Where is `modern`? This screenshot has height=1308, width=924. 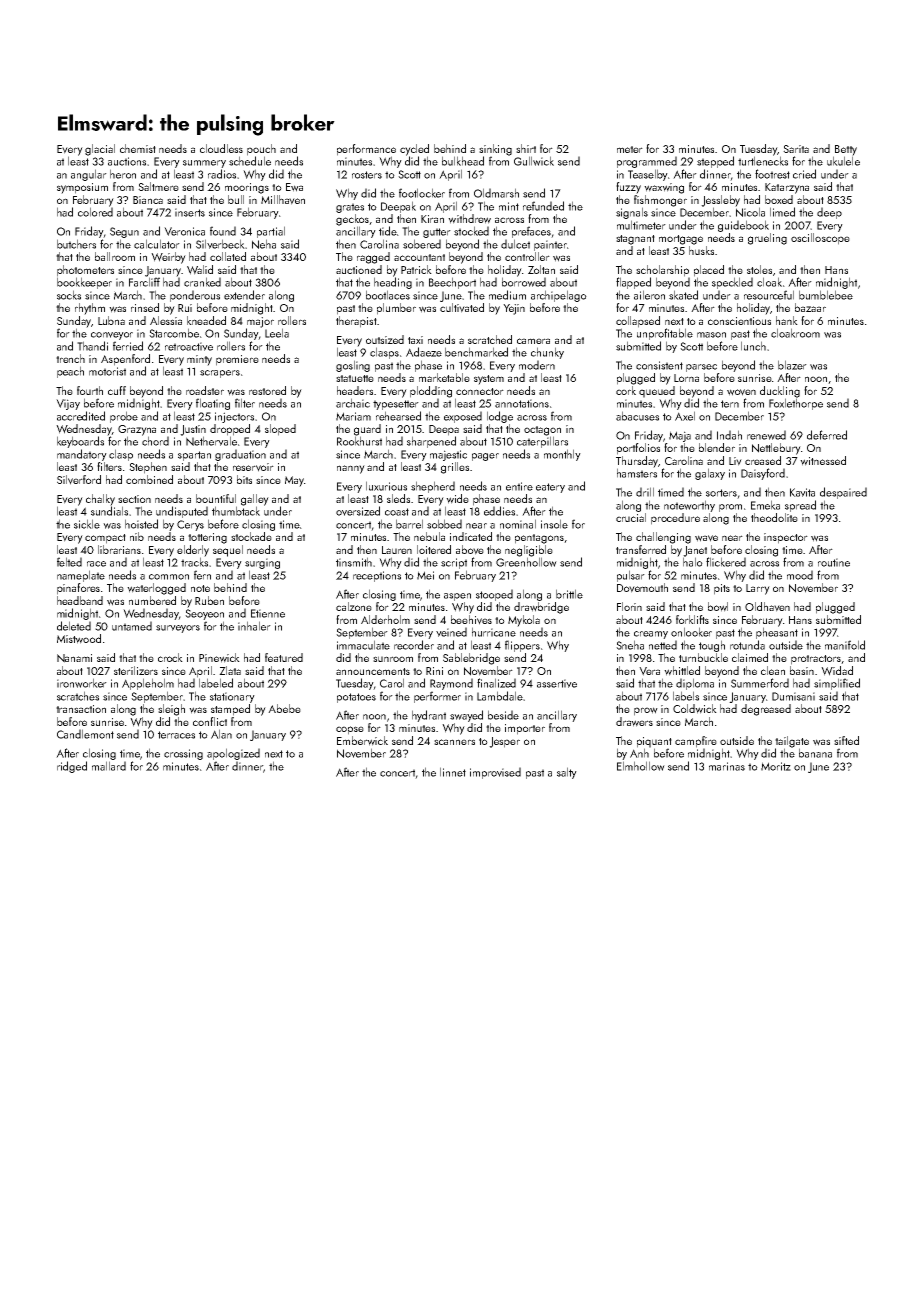
modern is located at coordinates (537, 365).
